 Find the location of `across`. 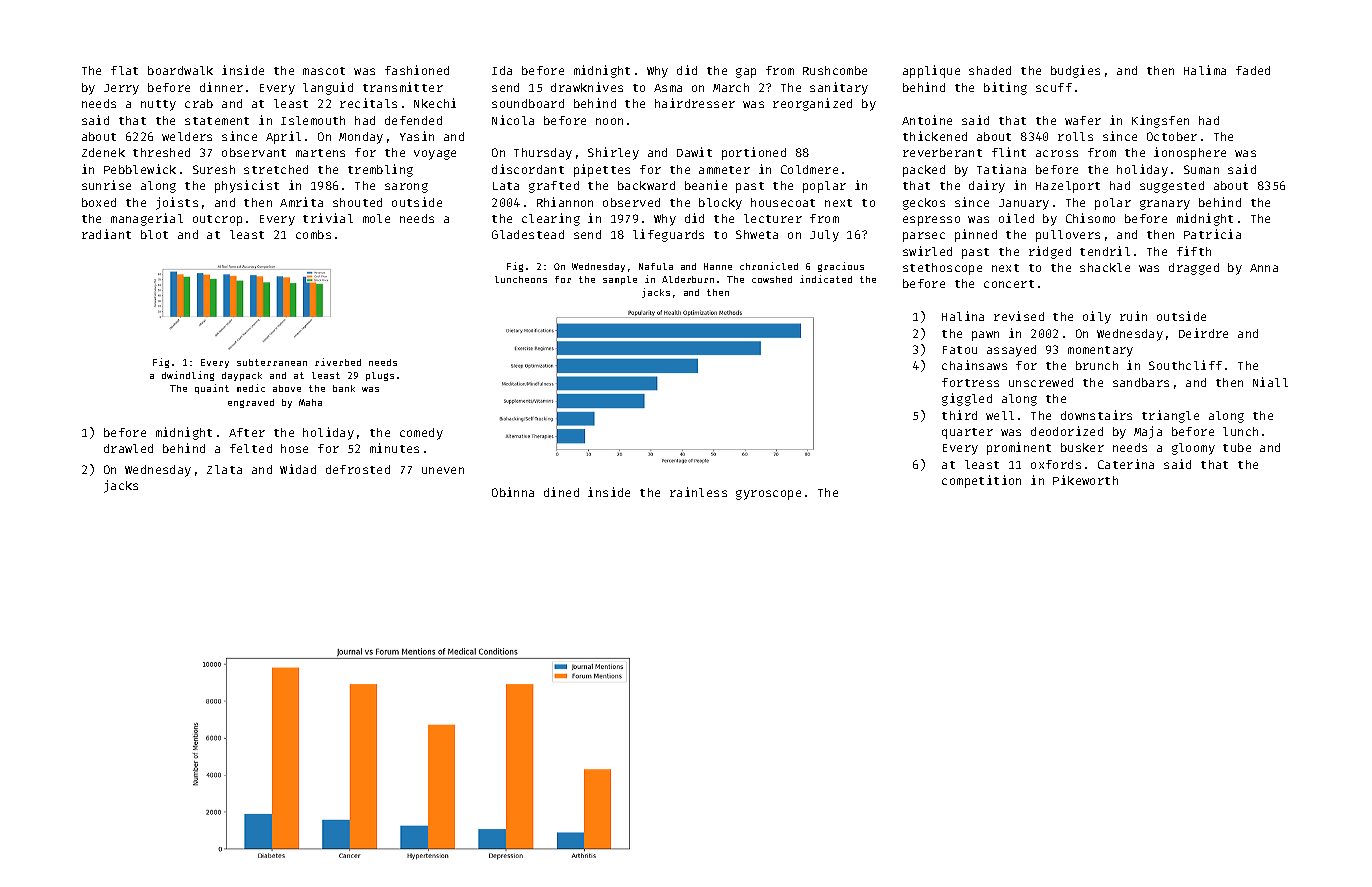

across is located at coordinates (1057, 153).
